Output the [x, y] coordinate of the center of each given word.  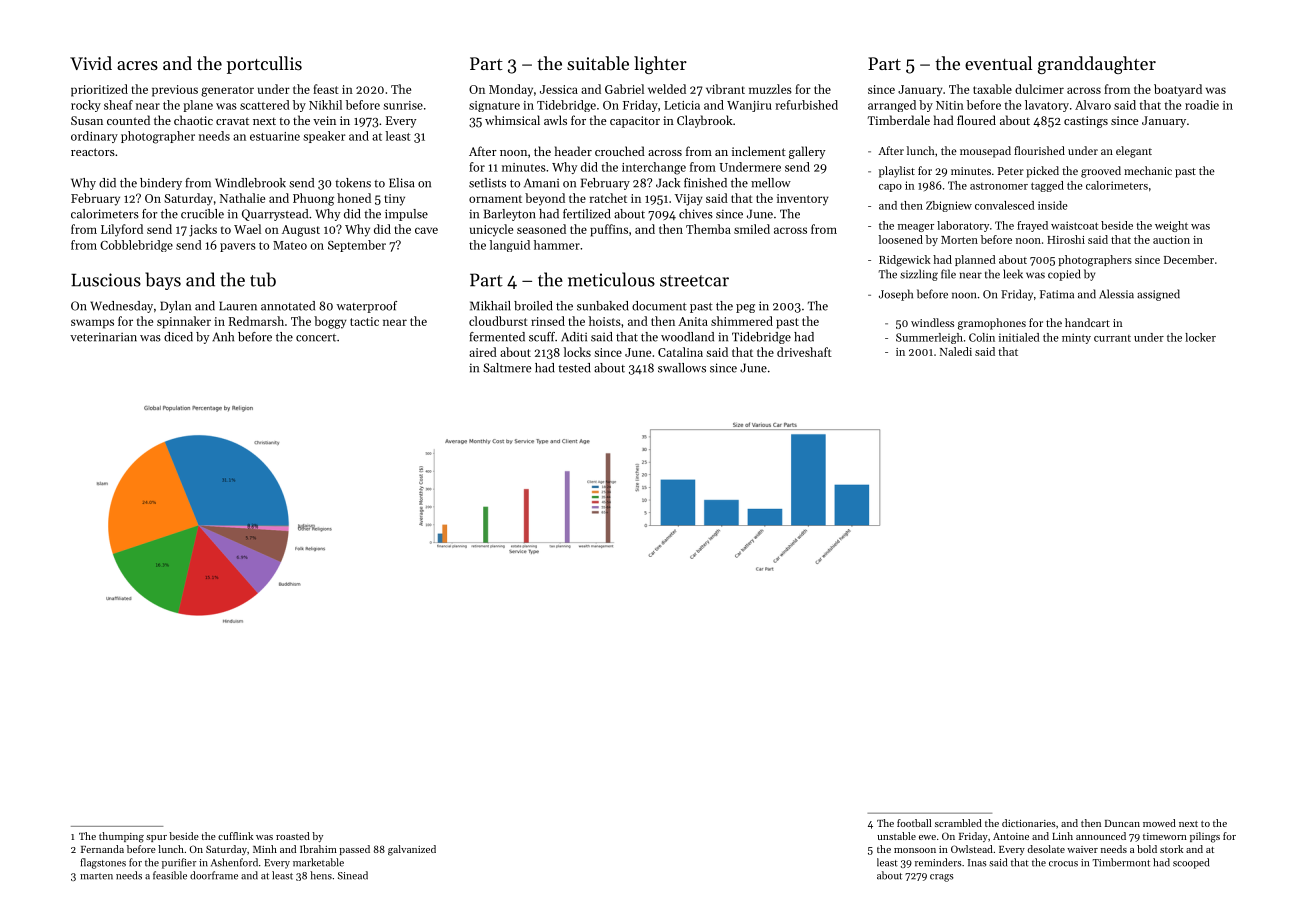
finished [705, 183]
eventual [998, 63]
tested [574, 368]
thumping [121, 837]
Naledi [956, 351]
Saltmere [507, 368]
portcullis [264, 65]
